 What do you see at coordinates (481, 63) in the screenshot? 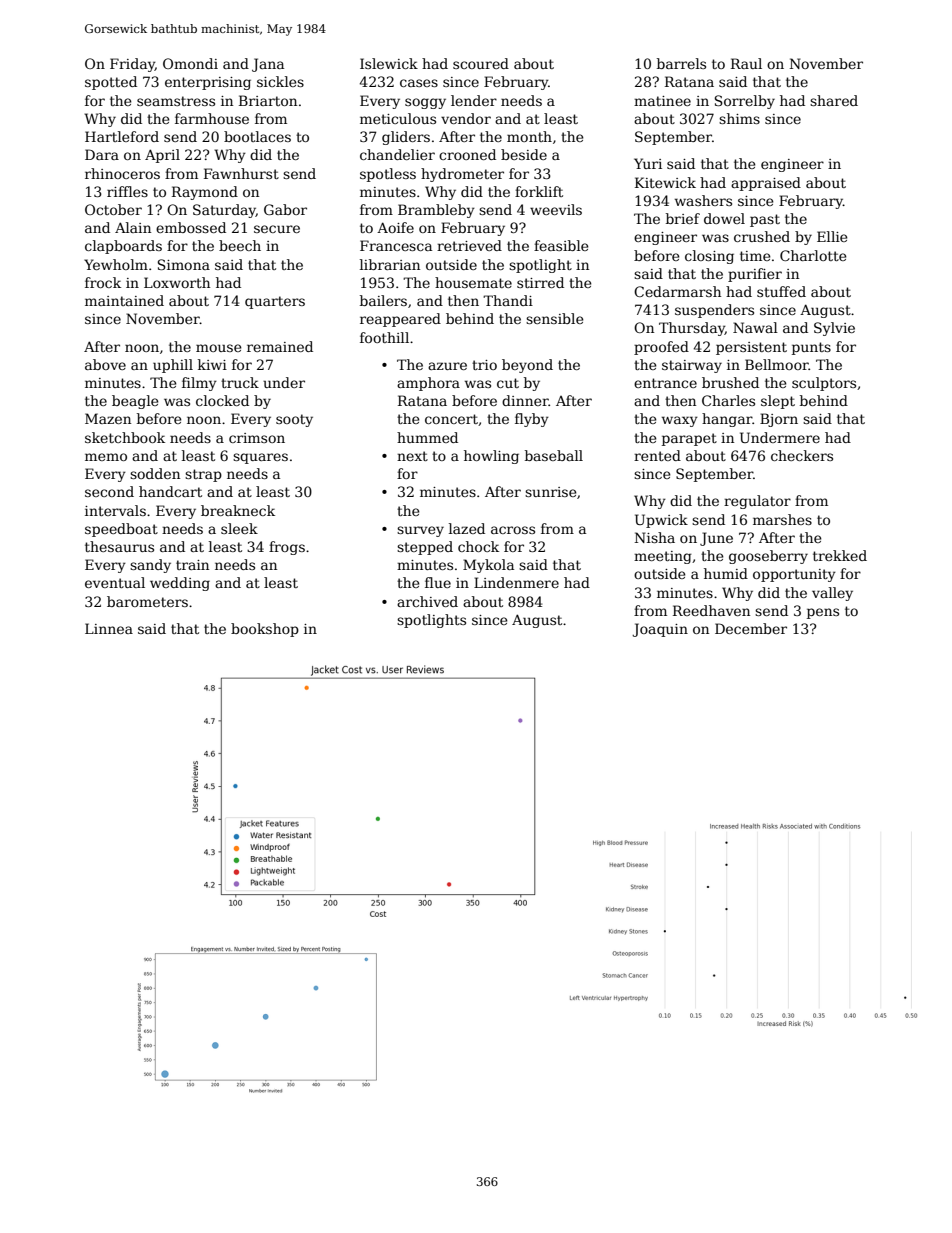
I see `scoured` at bounding box center [481, 63].
